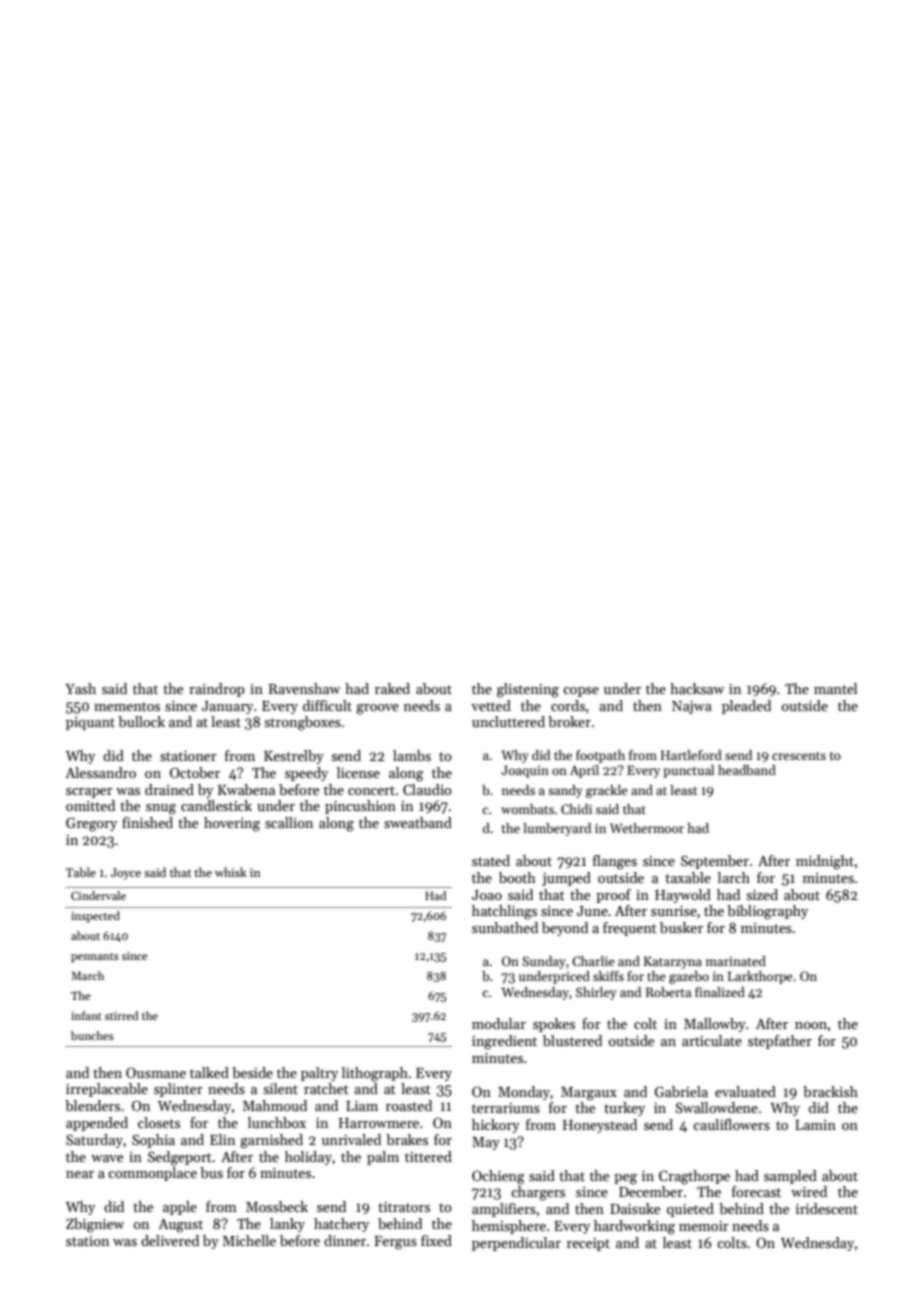  I want to click on bibliography, so click(767, 912).
